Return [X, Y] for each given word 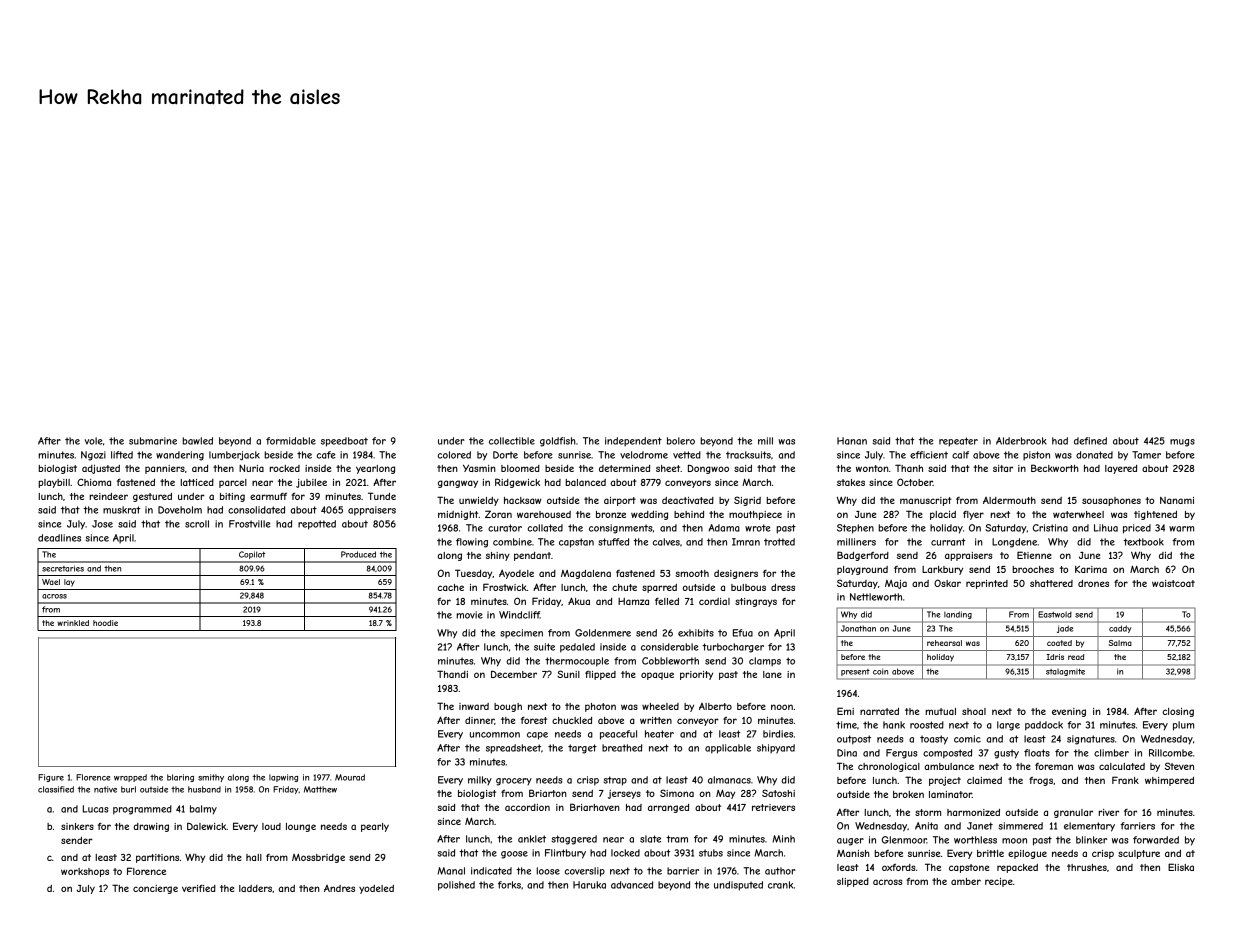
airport [620, 501]
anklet [532, 839]
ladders [255, 888]
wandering [180, 456]
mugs [1182, 443]
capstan [576, 543]
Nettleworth [876, 597]
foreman [1054, 766]
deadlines [59, 538]
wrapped [130, 778]
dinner [480, 721]
